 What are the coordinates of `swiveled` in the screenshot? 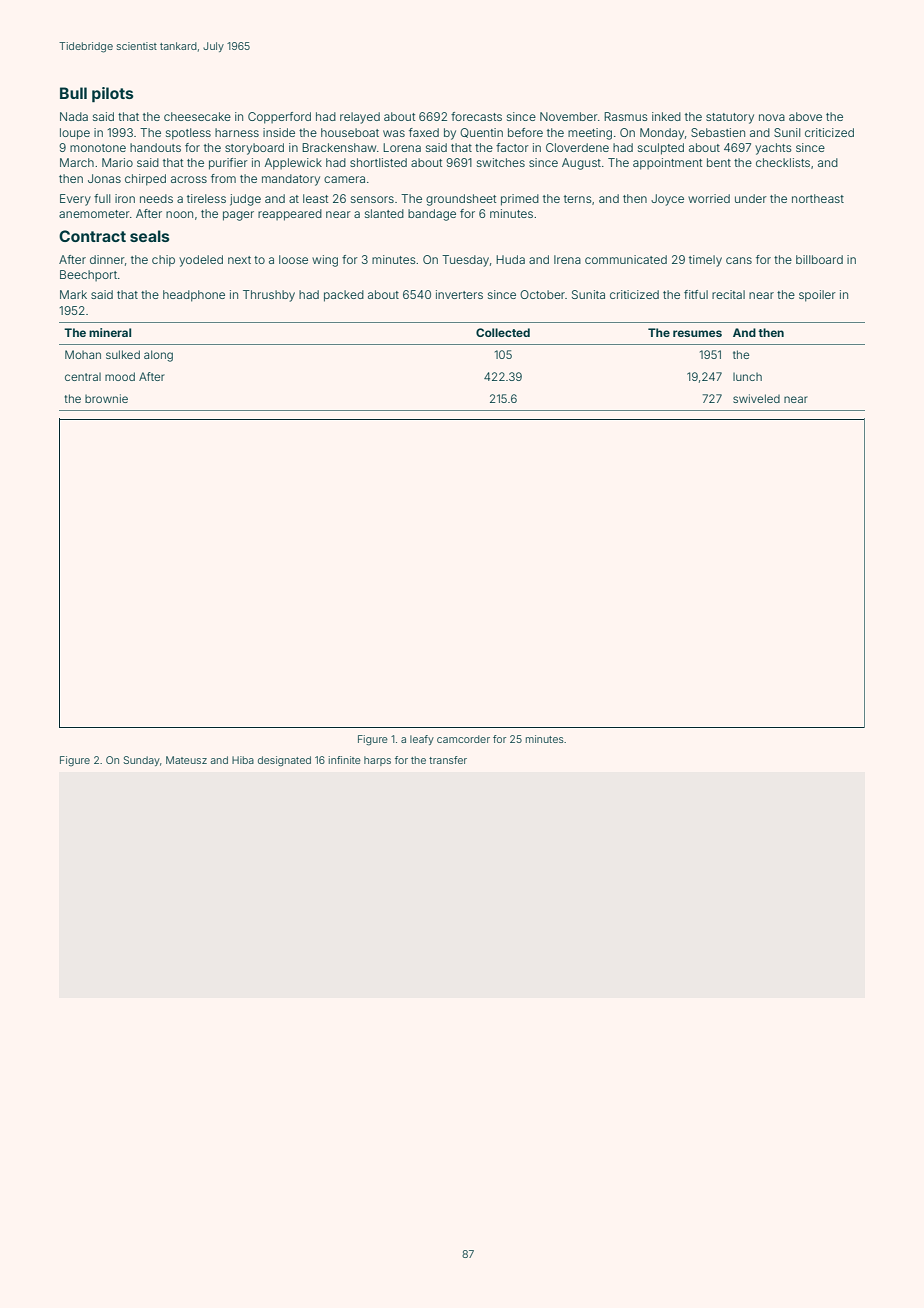 It's located at (756, 398).
